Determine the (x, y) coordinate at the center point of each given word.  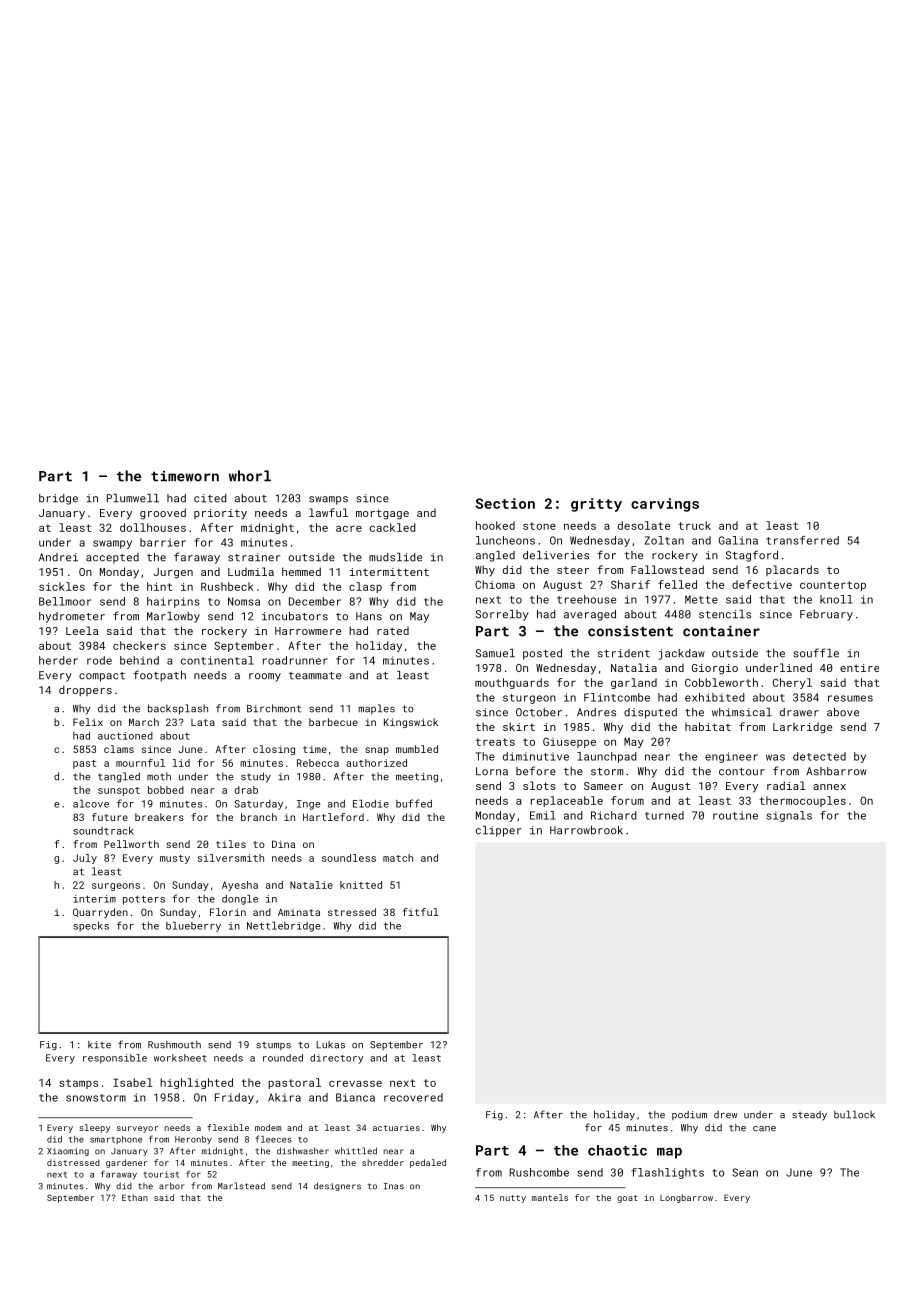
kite (99, 1045)
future (110, 817)
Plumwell (133, 498)
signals (789, 816)
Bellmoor (65, 601)
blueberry (193, 926)
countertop (833, 586)
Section (505, 503)
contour (742, 772)
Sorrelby (502, 615)
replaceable (567, 801)
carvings (665, 505)
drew (725, 1115)
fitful (421, 912)
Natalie (311, 885)
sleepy (95, 1128)
